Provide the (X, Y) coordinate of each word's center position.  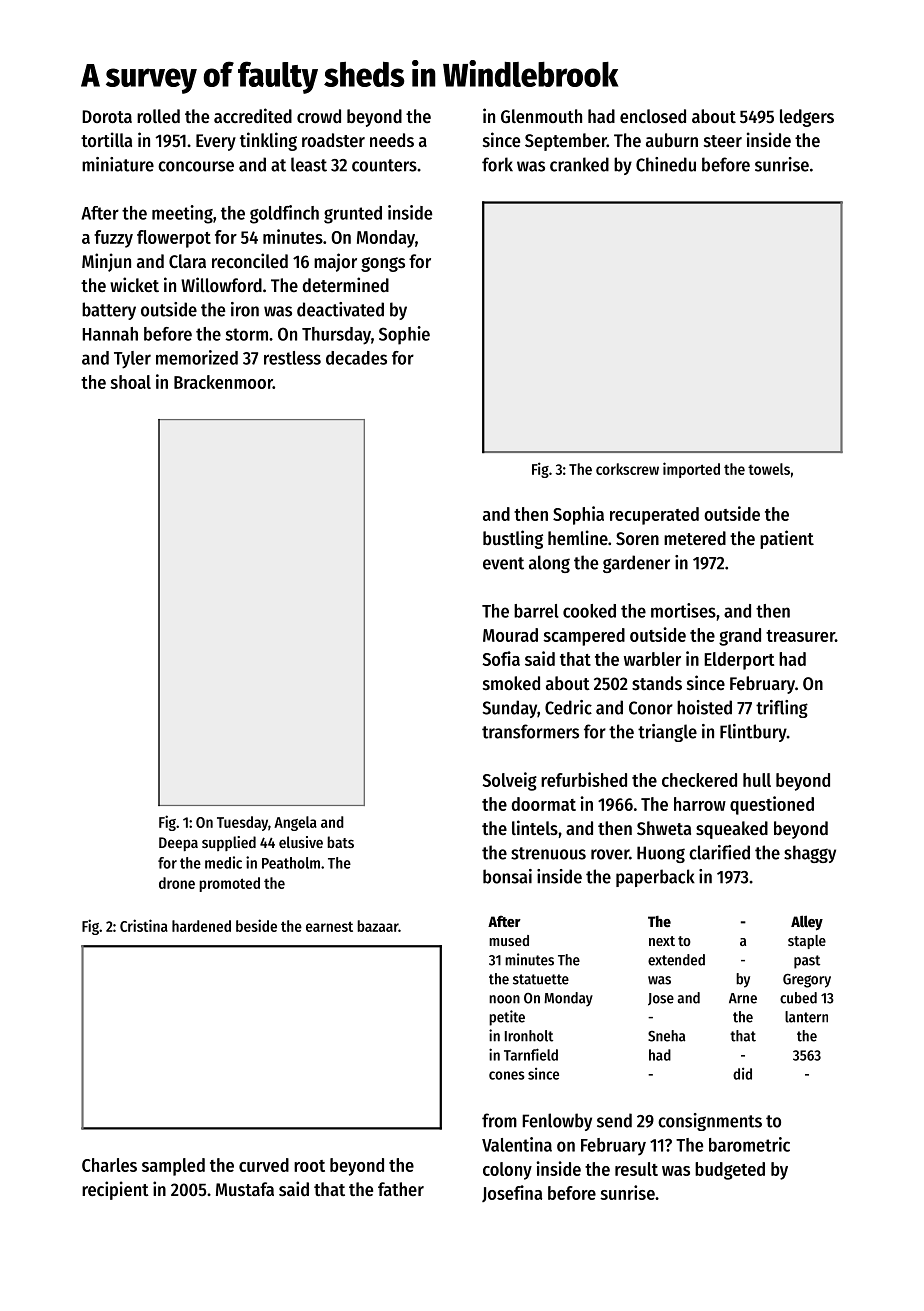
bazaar (378, 926)
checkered (699, 780)
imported (691, 470)
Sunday (510, 709)
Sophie (404, 335)
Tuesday (242, 823)
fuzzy (113, 239)
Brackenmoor (223, 382)
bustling (513, 539)
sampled (173, 1167)
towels (769, 469)
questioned (772, 805)
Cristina (144, 925)
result (636, 1169)
